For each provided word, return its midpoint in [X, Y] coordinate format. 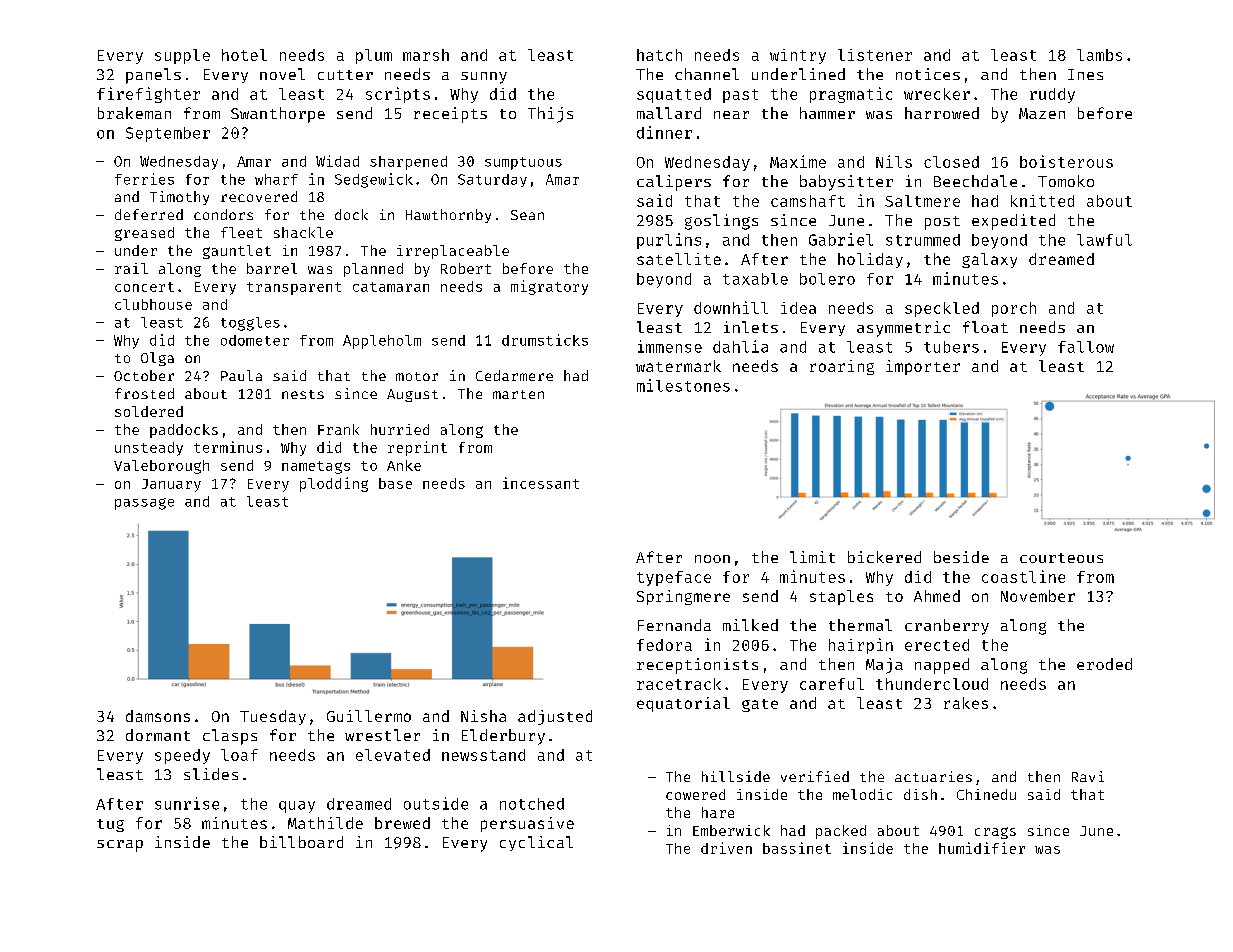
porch [1014, 309]
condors [223, 214]
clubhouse [153, 304]
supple [182, 56]
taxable [755, 279]
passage [144, 504]
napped [942, 666]
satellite [679, 259]
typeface [674, 578]
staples [841, 597]
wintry [798, 56]
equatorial [683, 704]
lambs [1099, 55]
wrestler [382, 735]
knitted [1042, 201]
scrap [120, 846]
